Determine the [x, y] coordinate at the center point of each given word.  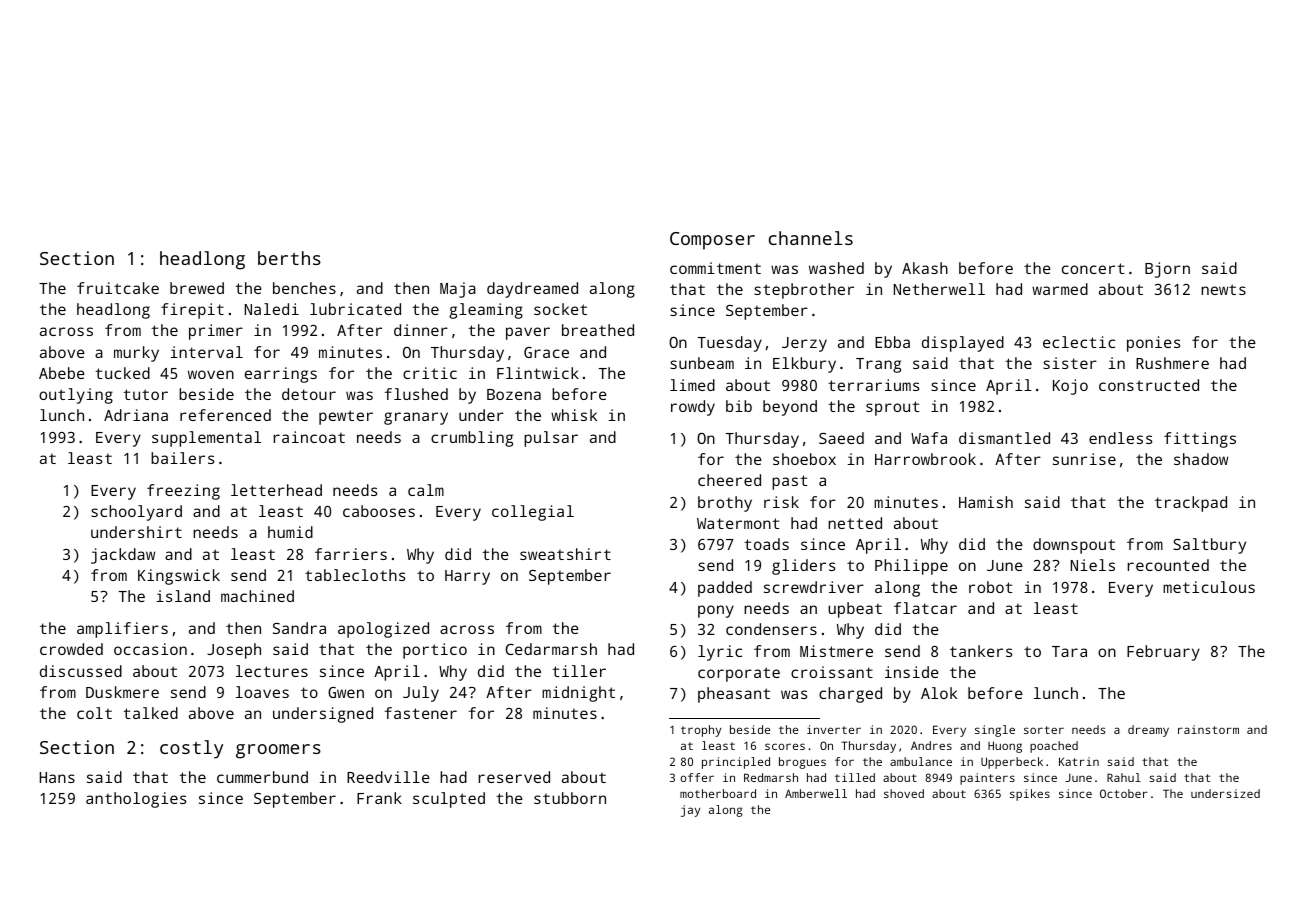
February [1163, 653]
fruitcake [118, 288]
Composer [712, 241]
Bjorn [1167, 270]
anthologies [136, 800]
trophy [701, 731]
